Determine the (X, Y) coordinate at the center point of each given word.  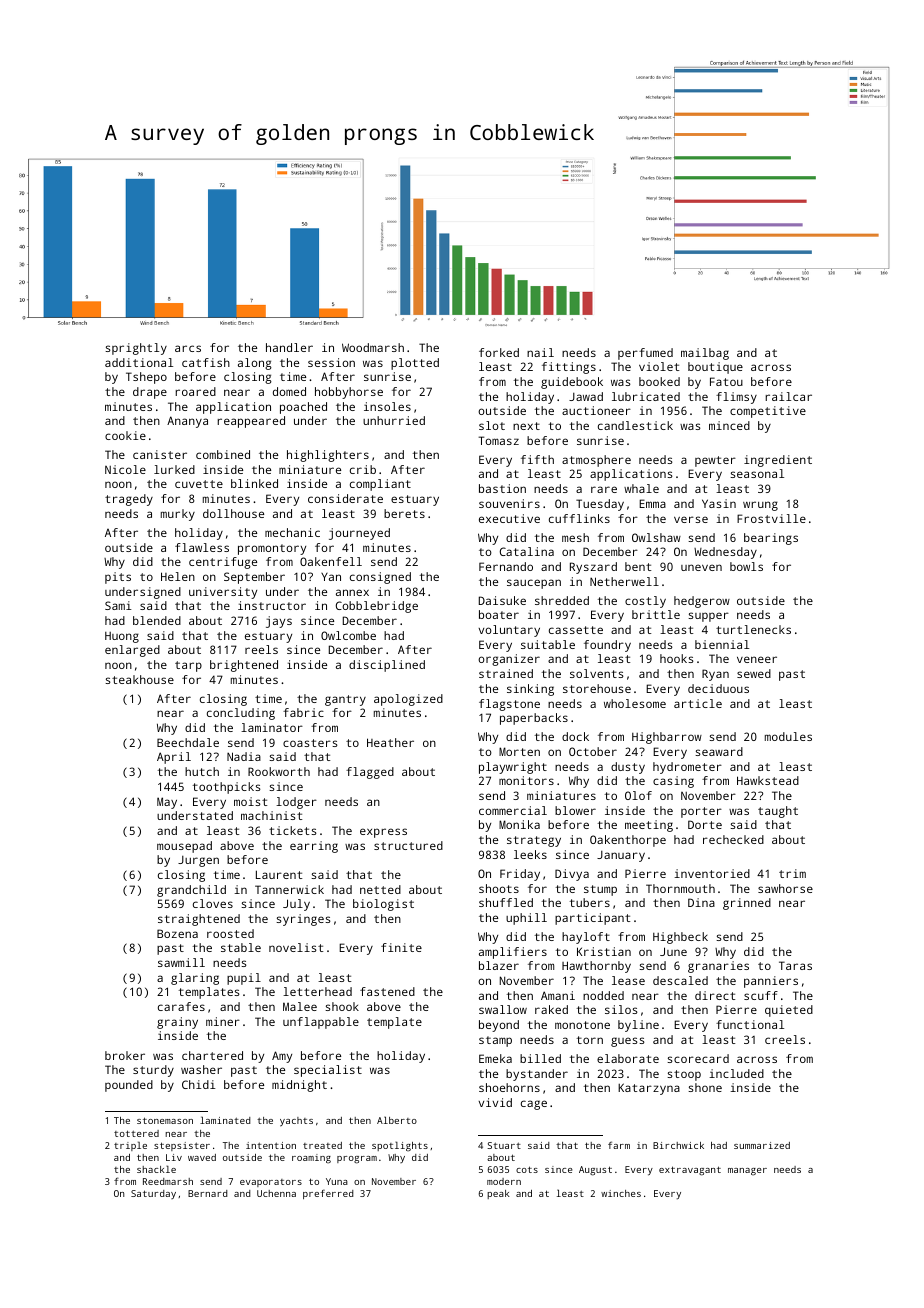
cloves (213, 903)
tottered (136, 1133)
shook (342, 1006)
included (736, 1073)
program (357, 1160)
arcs (188, 348)
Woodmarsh (373, 347)
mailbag (705, 354)
